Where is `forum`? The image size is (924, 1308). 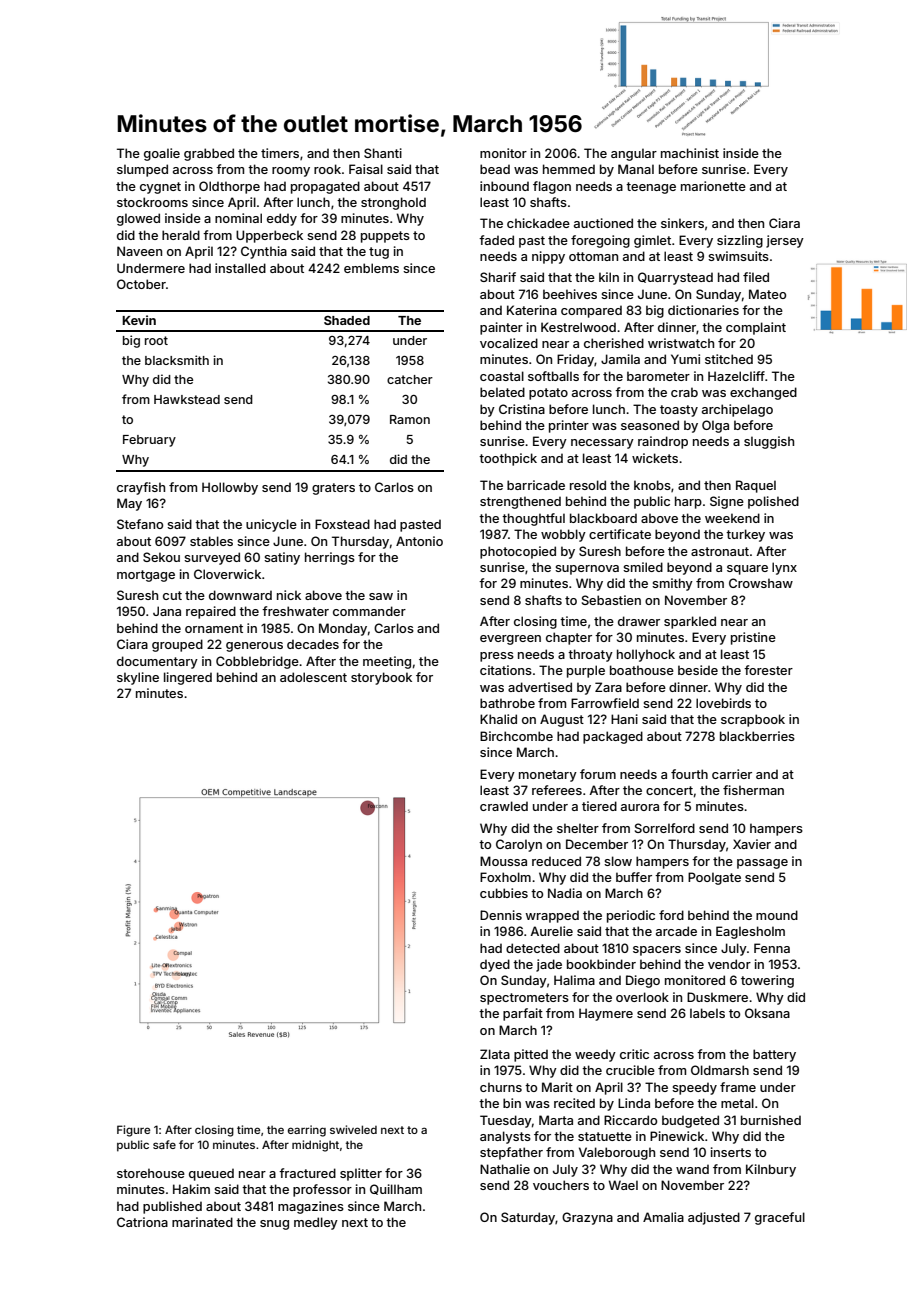
forum is located at coordinates (598, 774).
